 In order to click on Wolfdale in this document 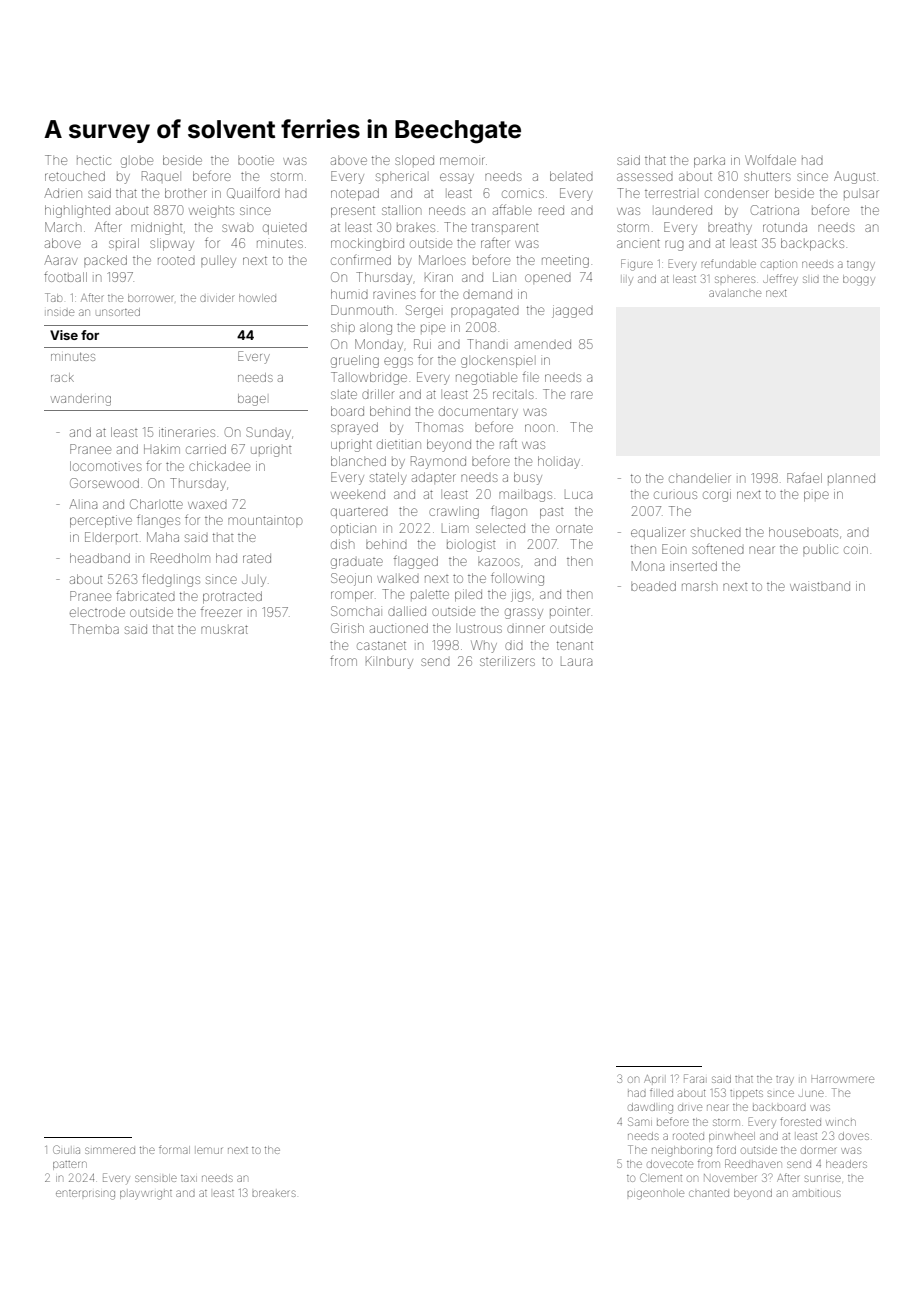, I will do `click(770, 159)`.
